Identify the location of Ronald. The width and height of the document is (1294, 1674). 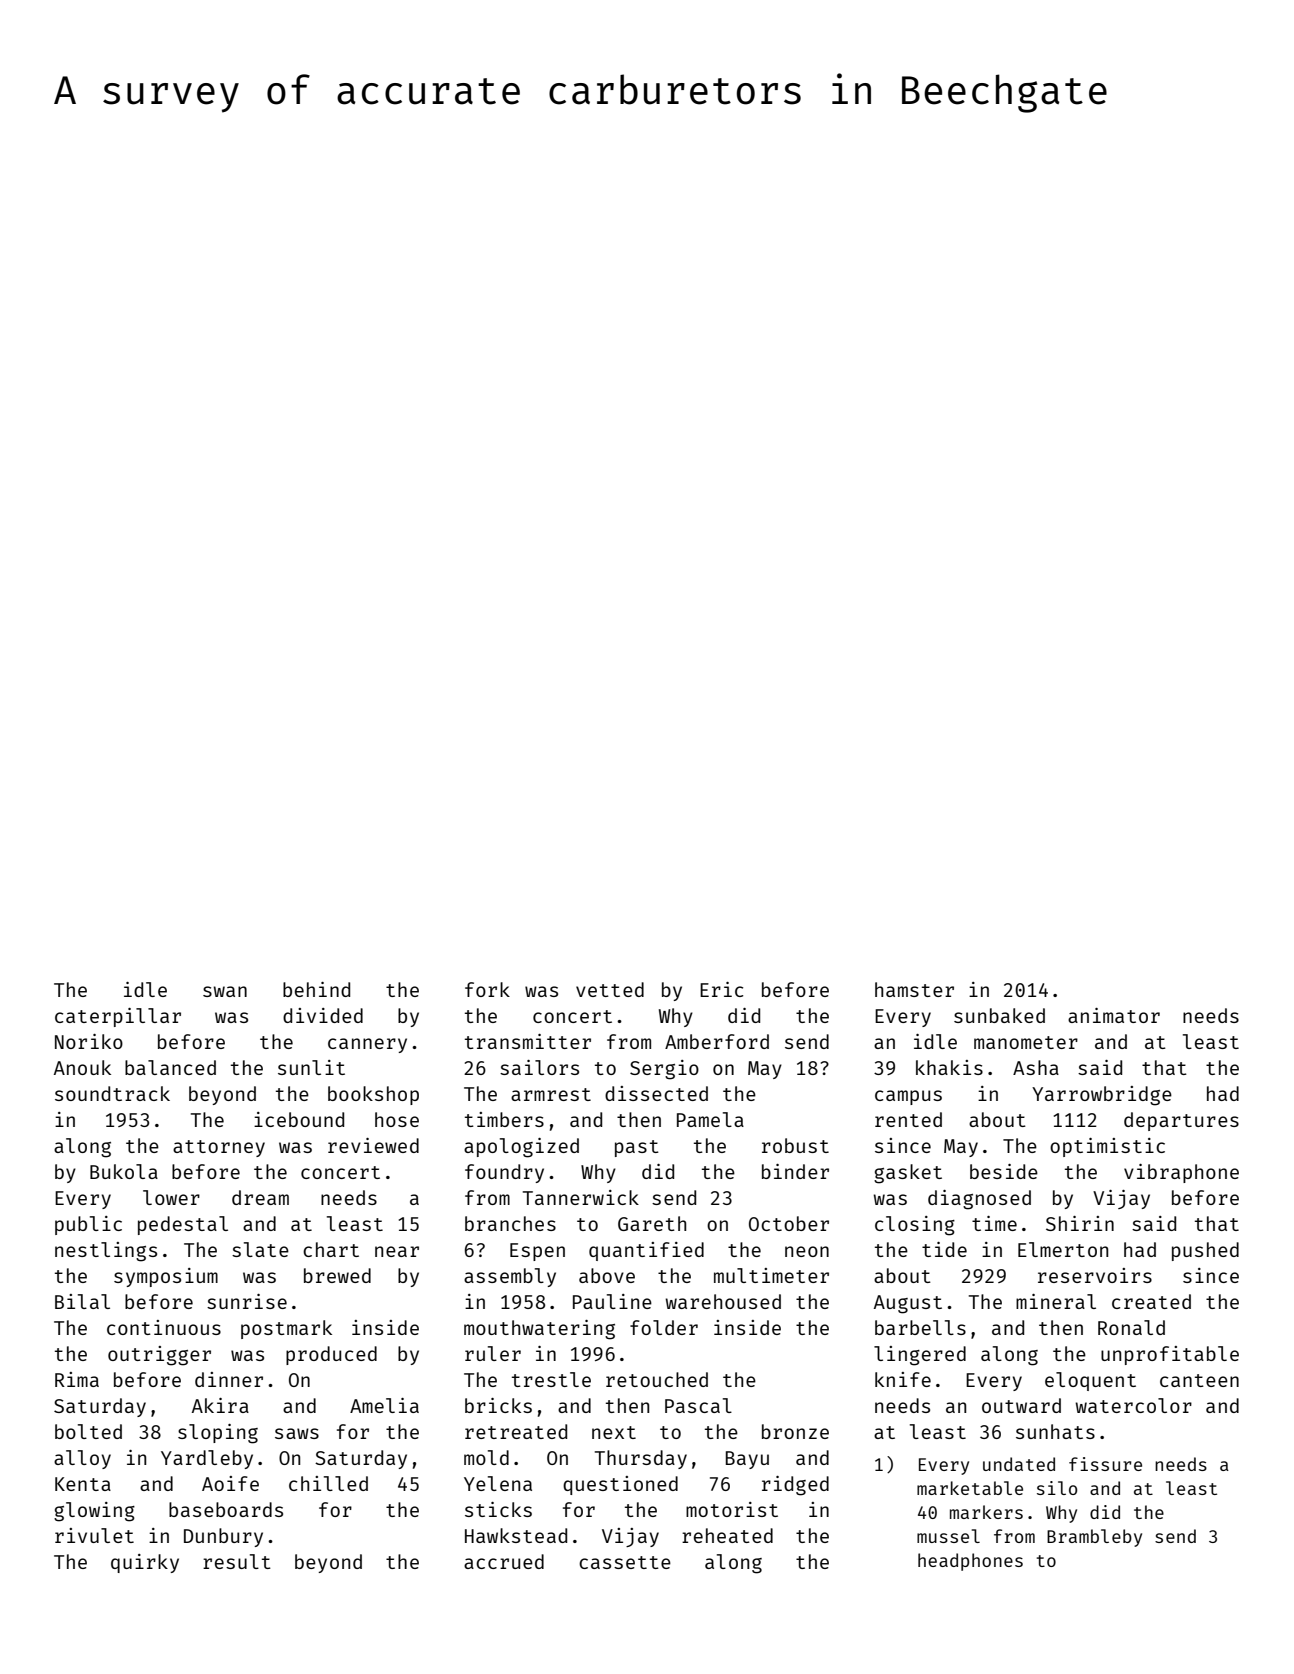
(1131, 1327).
